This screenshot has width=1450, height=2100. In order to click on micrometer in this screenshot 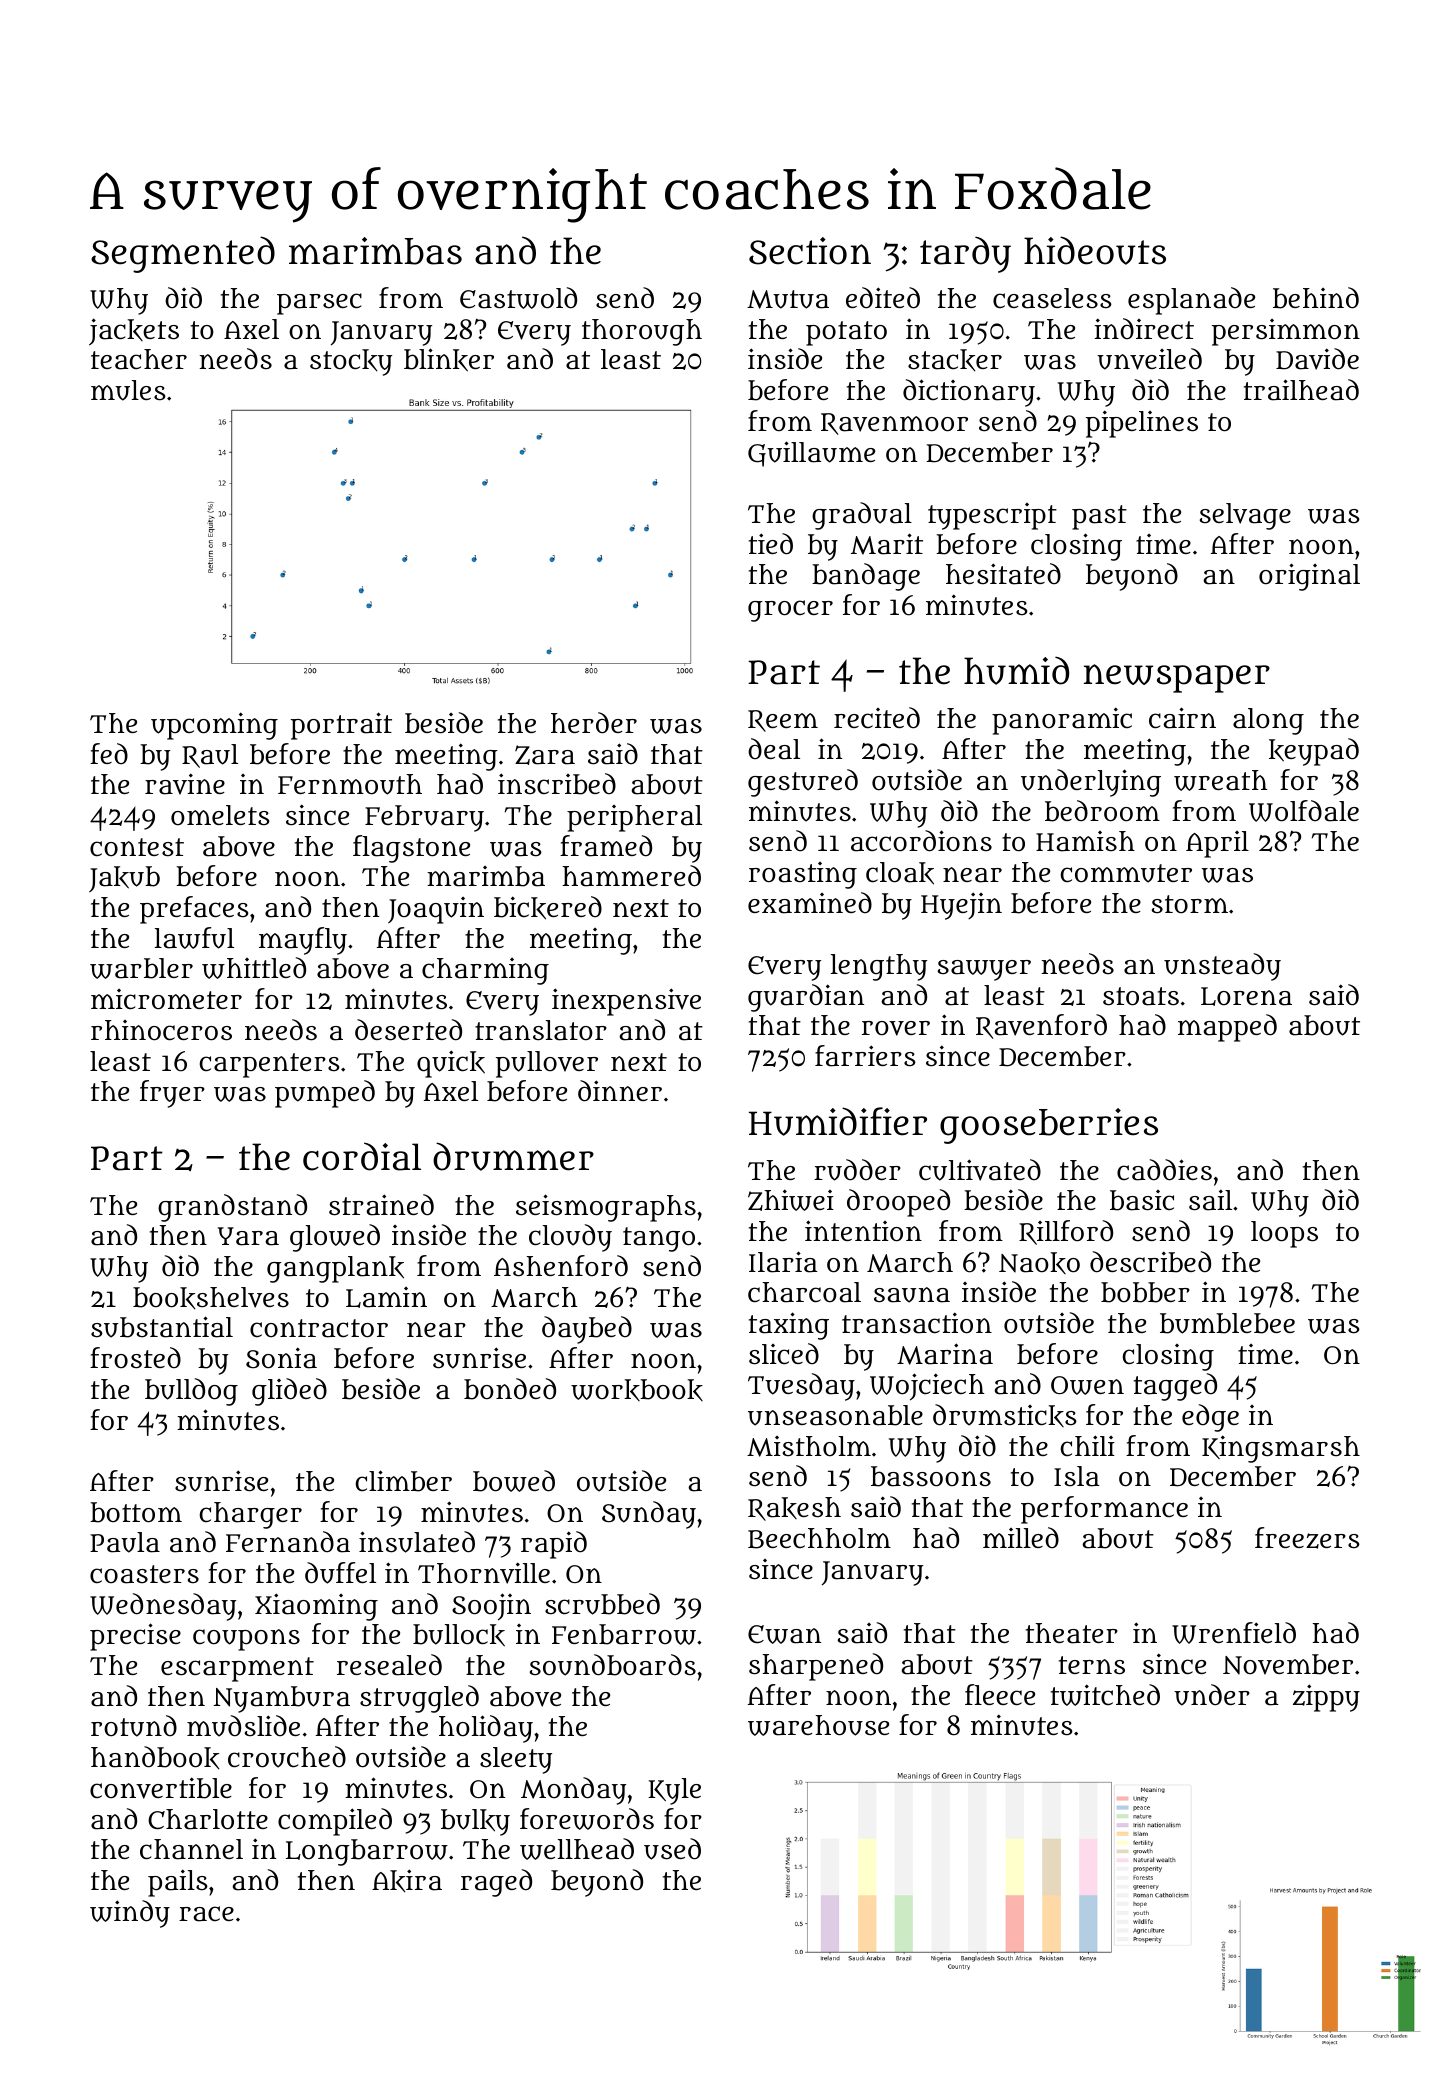, I will do `click(166, 999)`.
